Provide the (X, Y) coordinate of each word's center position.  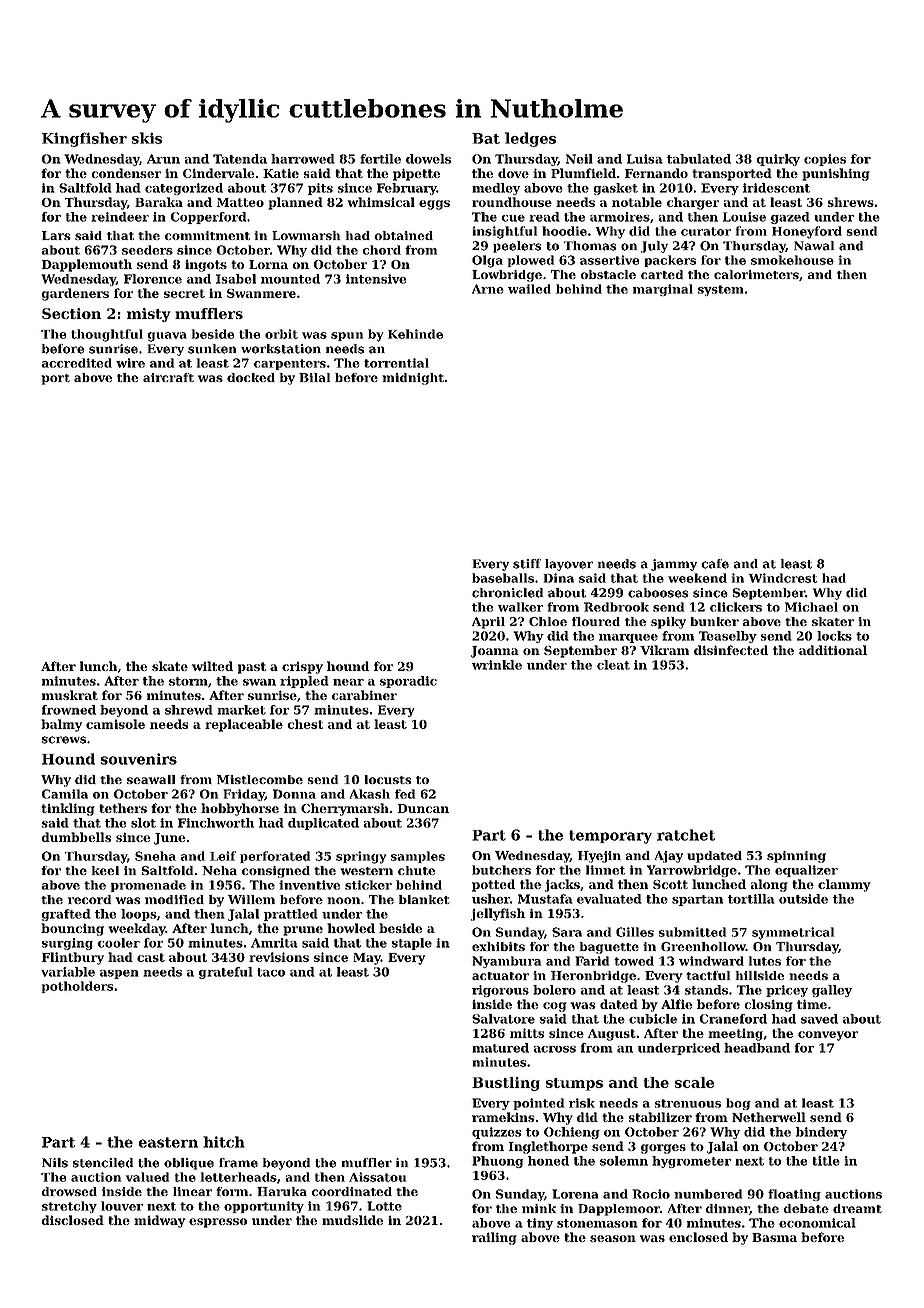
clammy (844, 885)
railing (494, 1238)
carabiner (364, 695)
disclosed (73, 1220)
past (252, 668)
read (544, 217)
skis (147, 138)
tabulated (699, 159)
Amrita (274, 943)
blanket (424, 899)
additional (833, 650)
